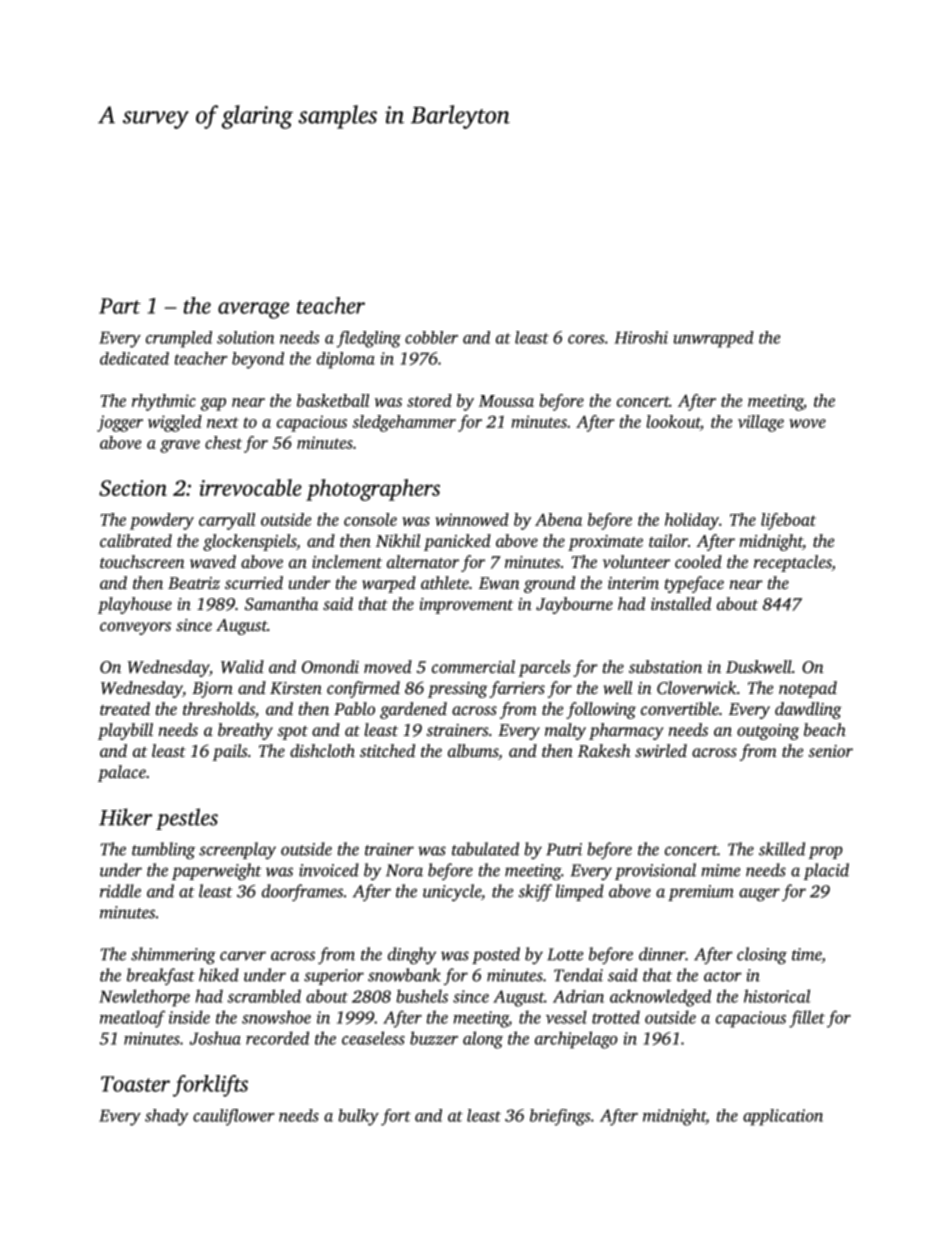 This screenshot has height=1233, width=952. Describe the element at coordinates (233, 1117) in the screenshot. I see `cauliflower` at that location.
